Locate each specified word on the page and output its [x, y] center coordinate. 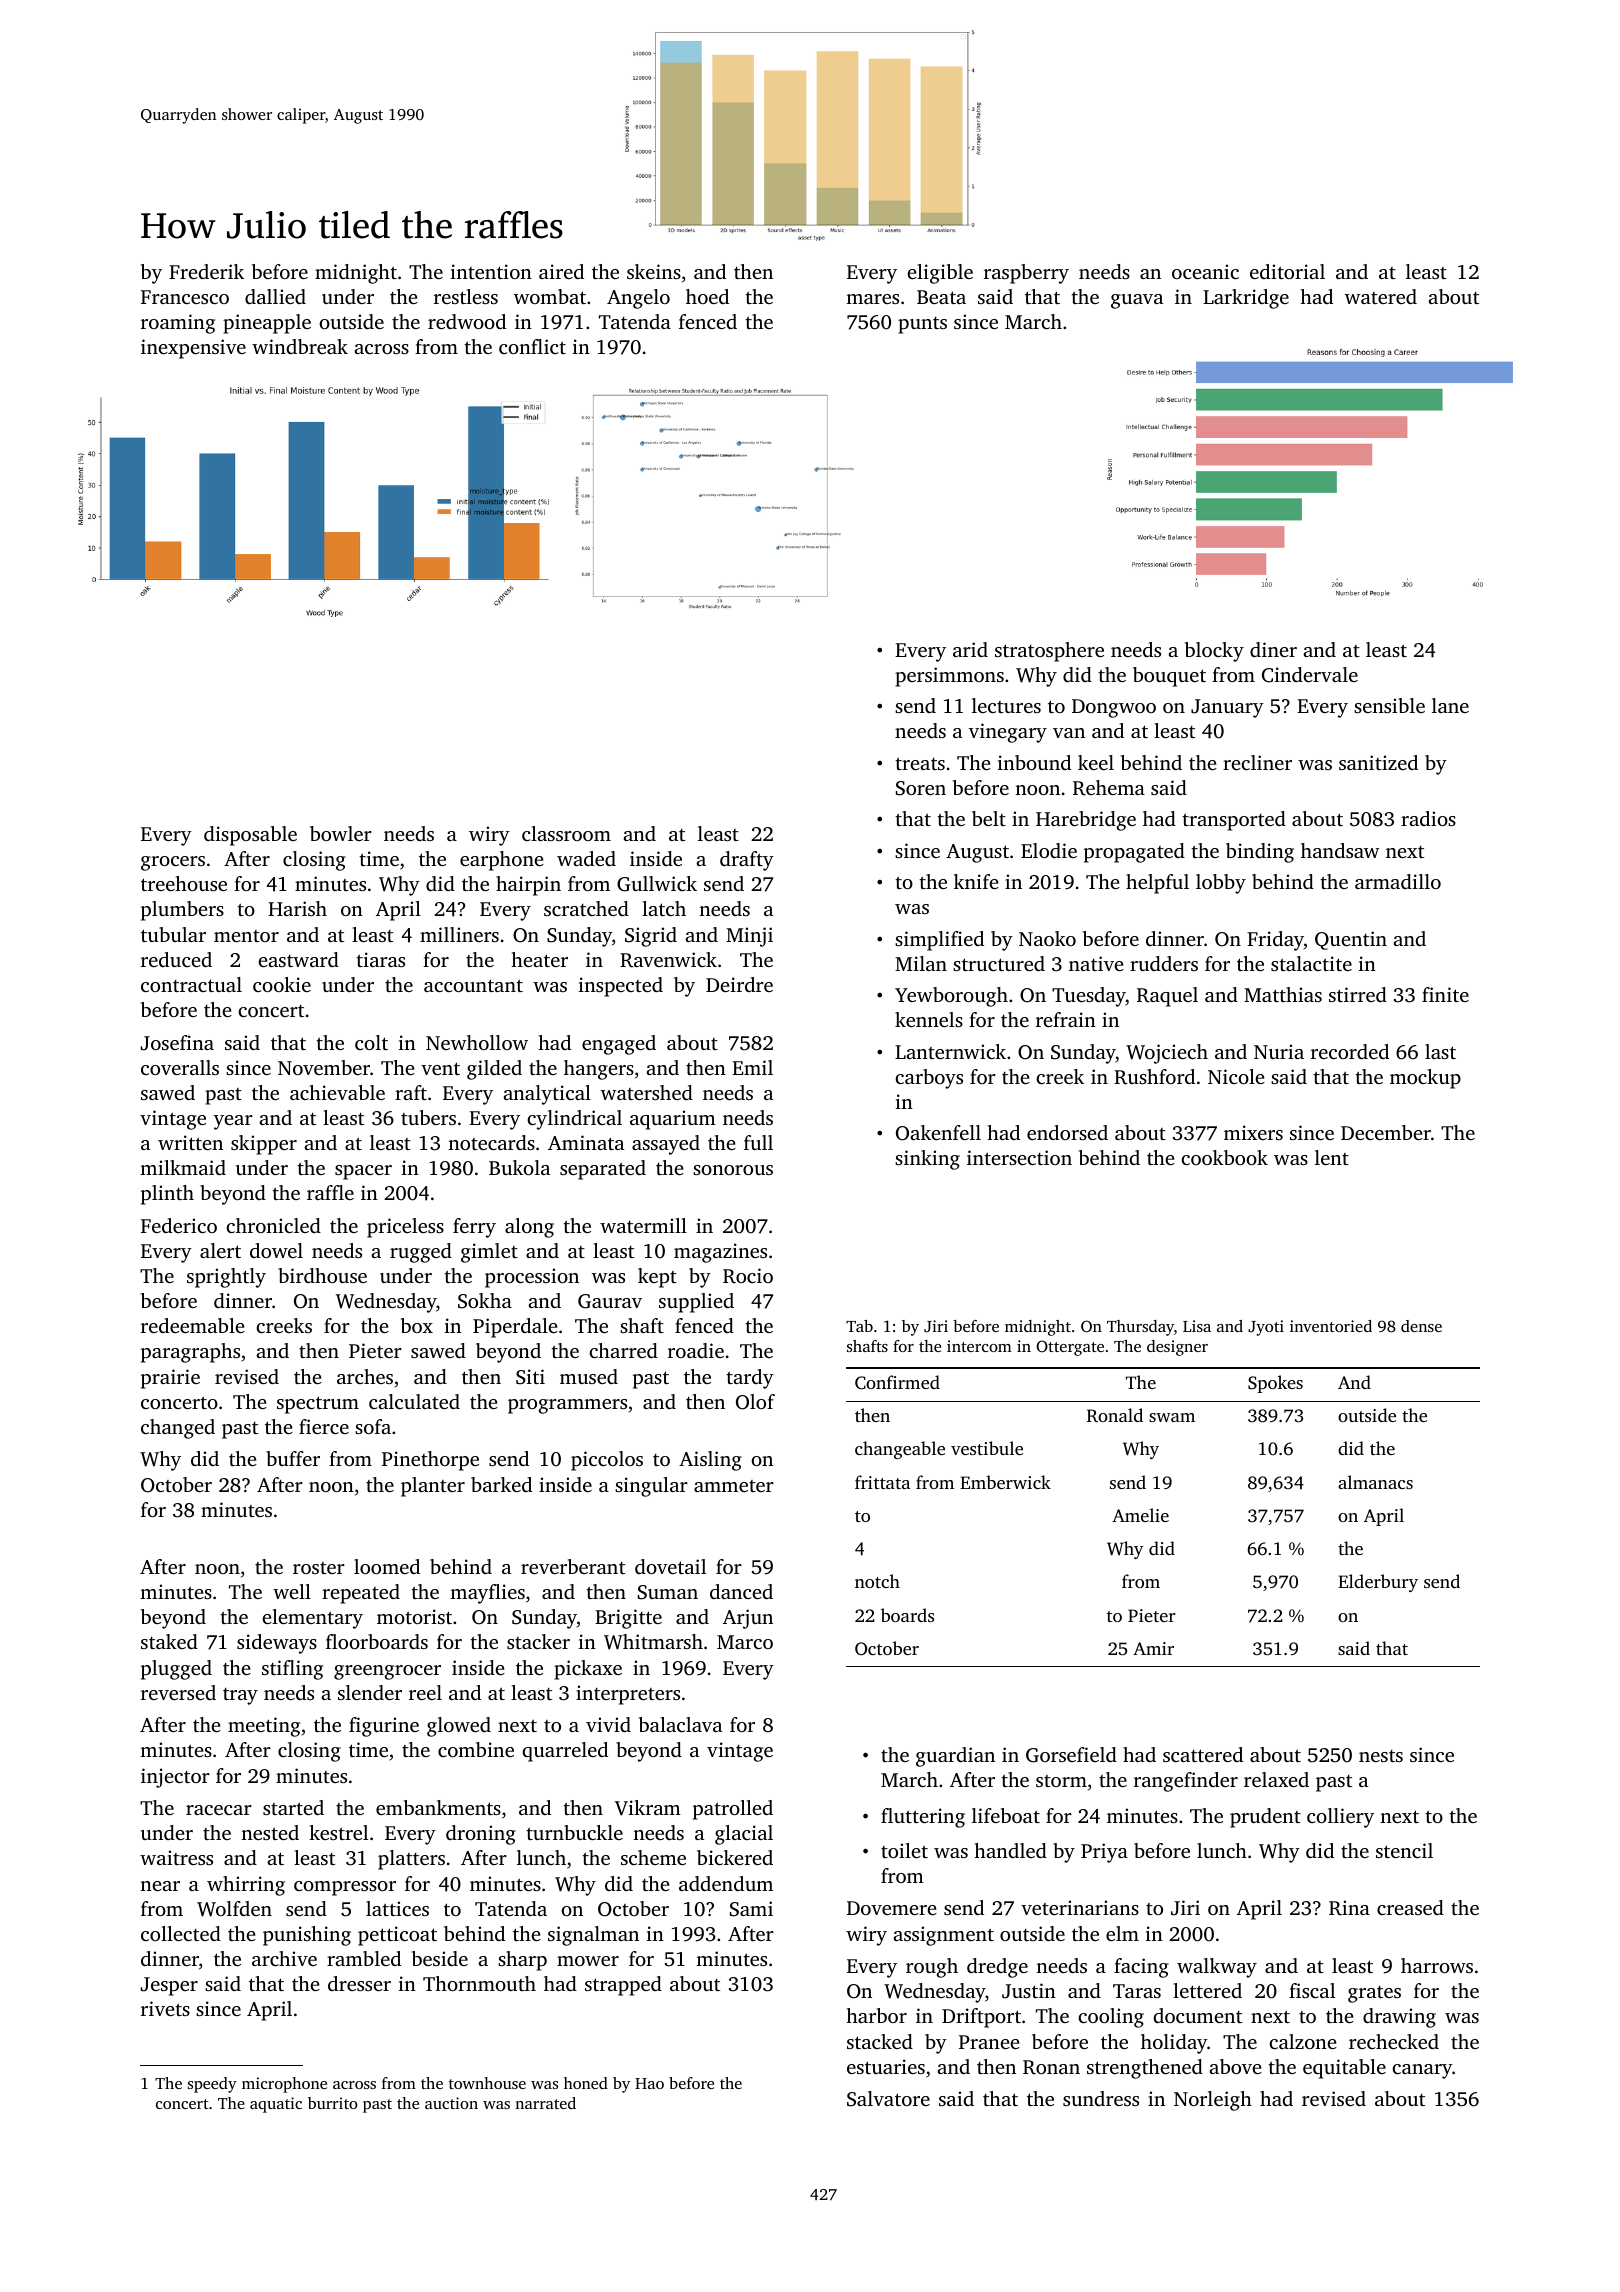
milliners [459, 934]
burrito [333, 2103]
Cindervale [1310, 675]
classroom [566, 833]
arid [970, 649]
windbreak [300, 346]
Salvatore [888, 2099]
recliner [1257, 762]
